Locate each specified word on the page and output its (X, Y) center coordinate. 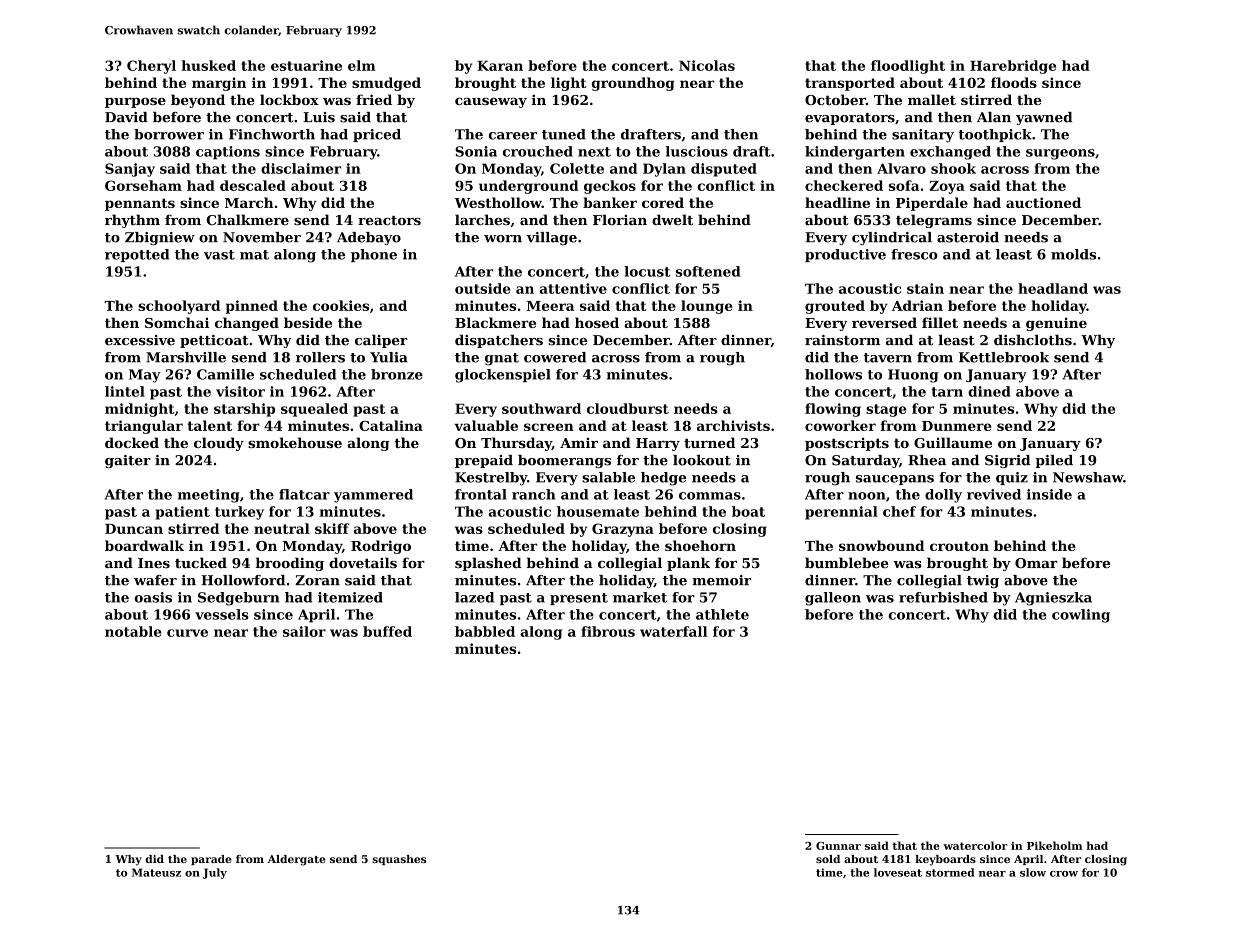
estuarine (306, 65)
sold (828, 859)
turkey (239, 513)
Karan (500, 66)
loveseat (898, 872)
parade (211, 860)
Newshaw (1088, 477)
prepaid (484, 461)
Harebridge (1013, 67)
